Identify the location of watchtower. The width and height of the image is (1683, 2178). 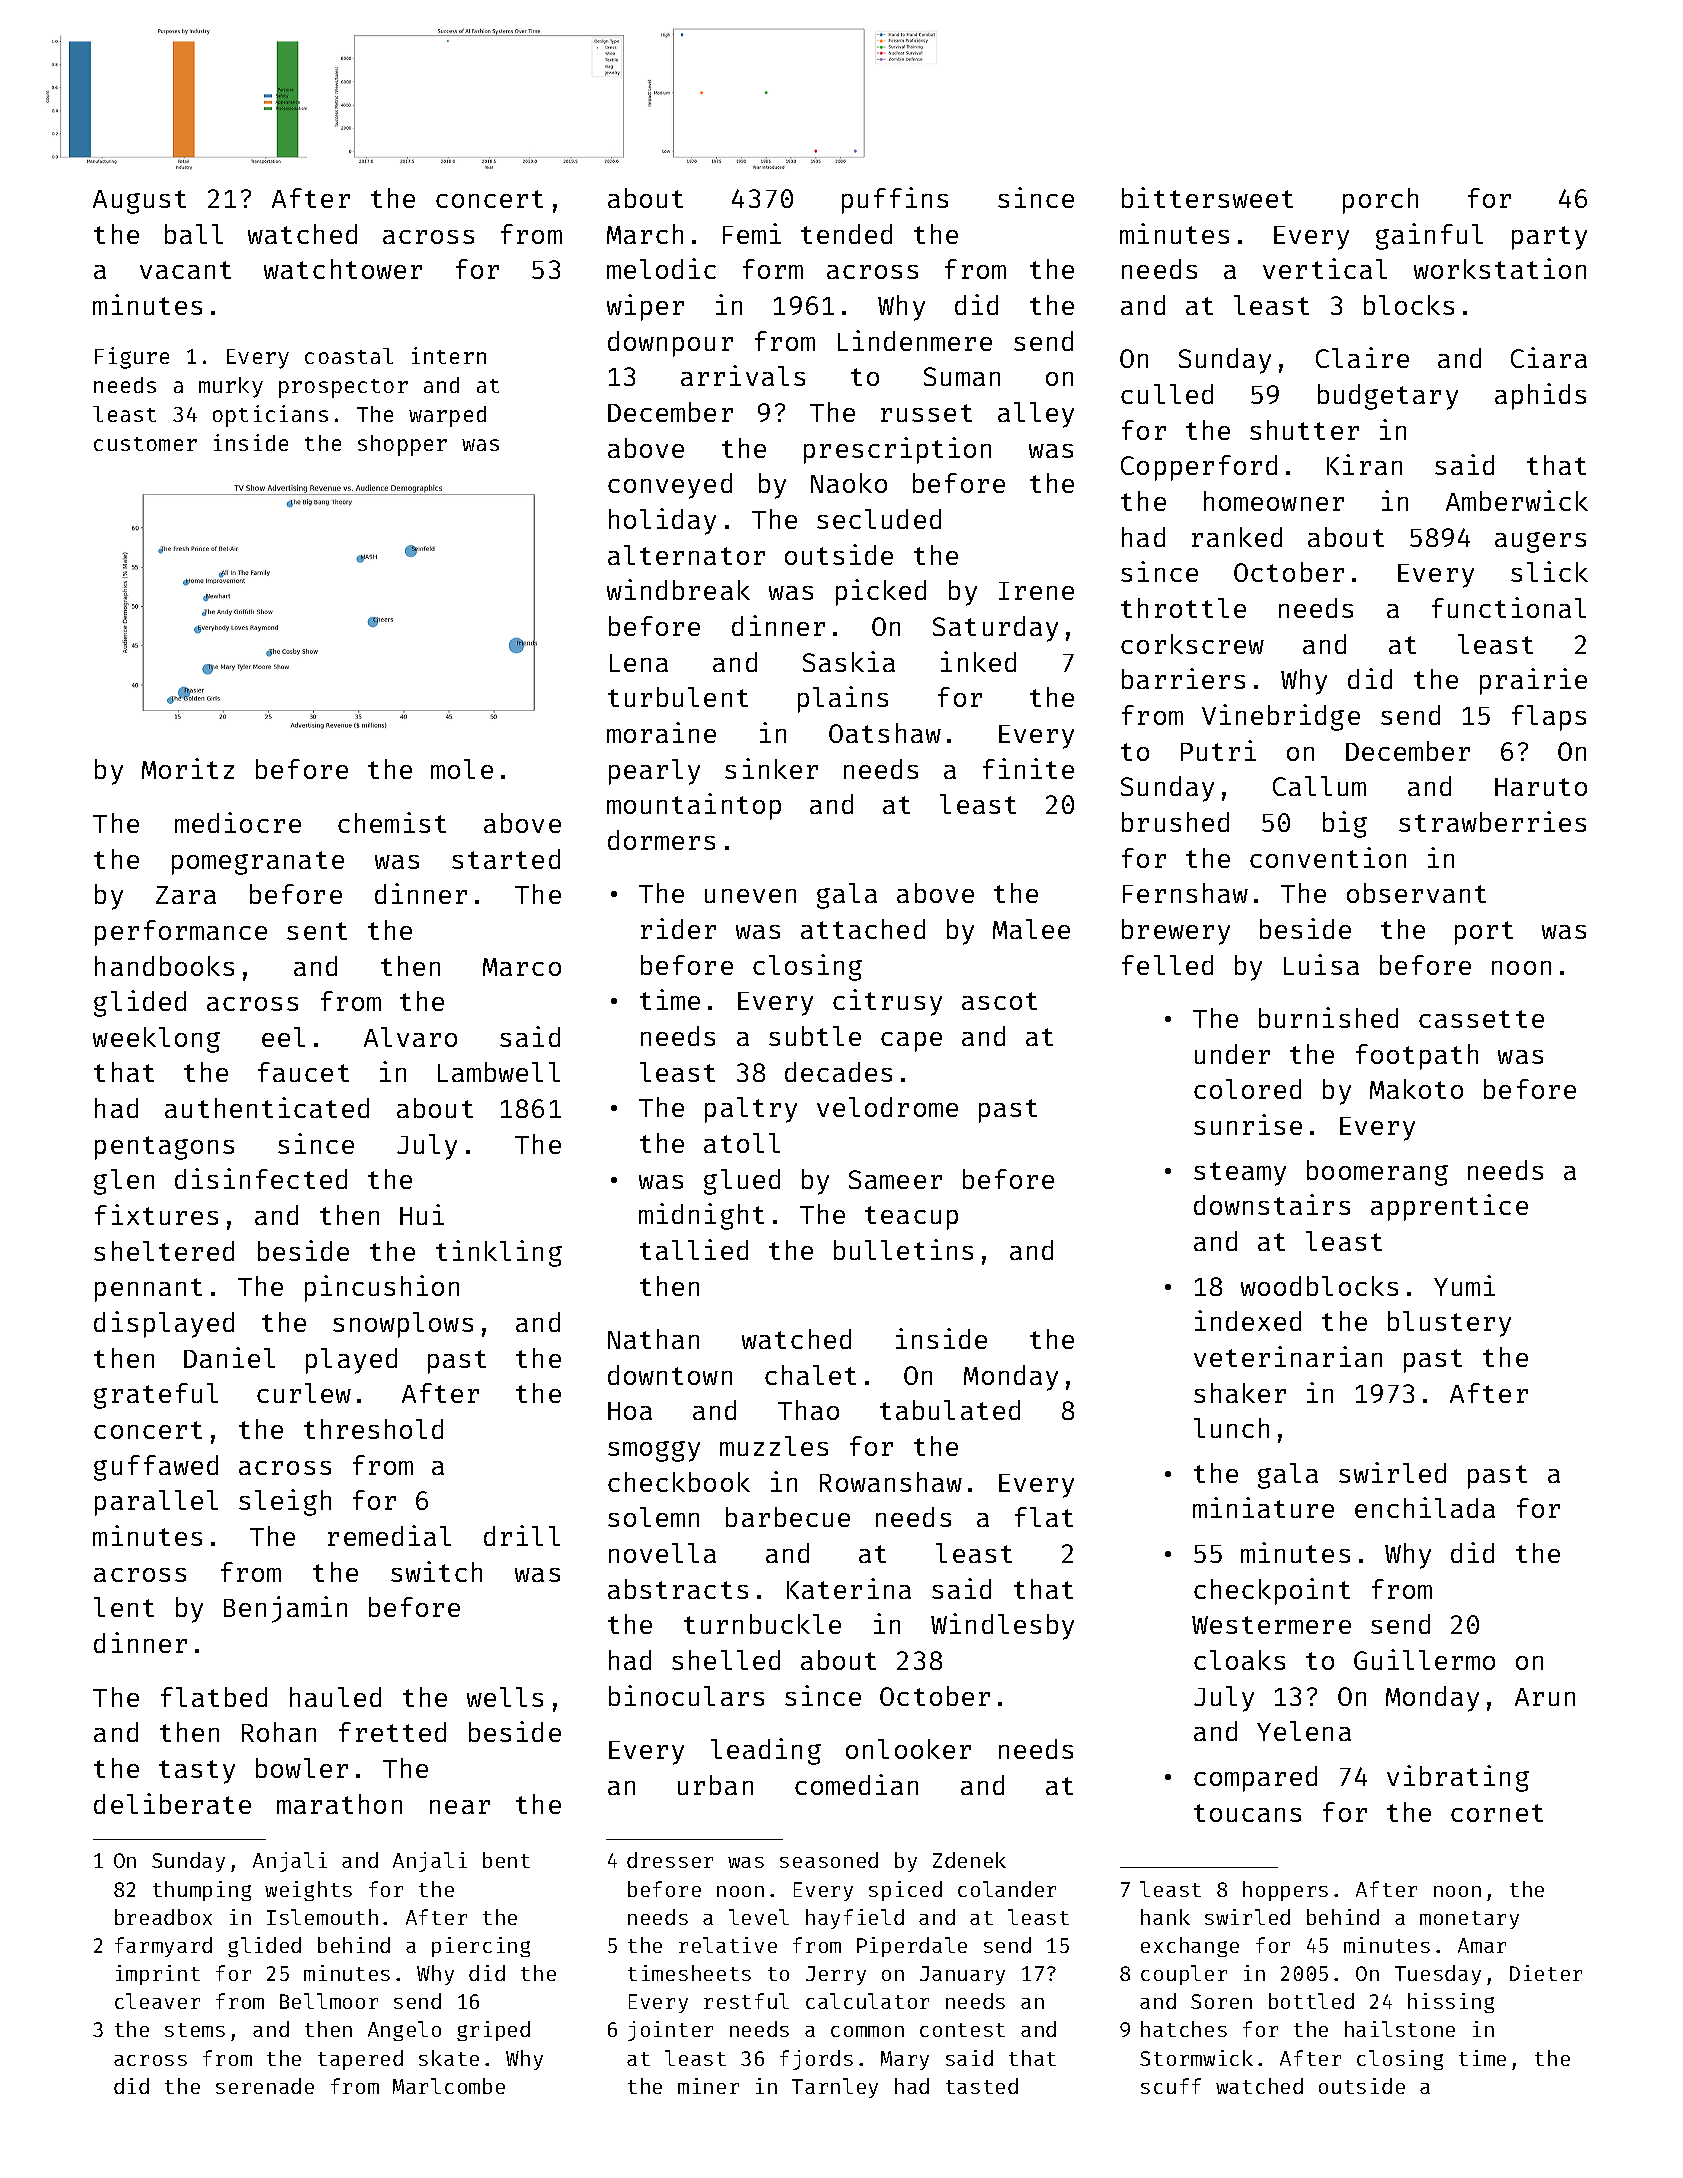
(343, 269).
